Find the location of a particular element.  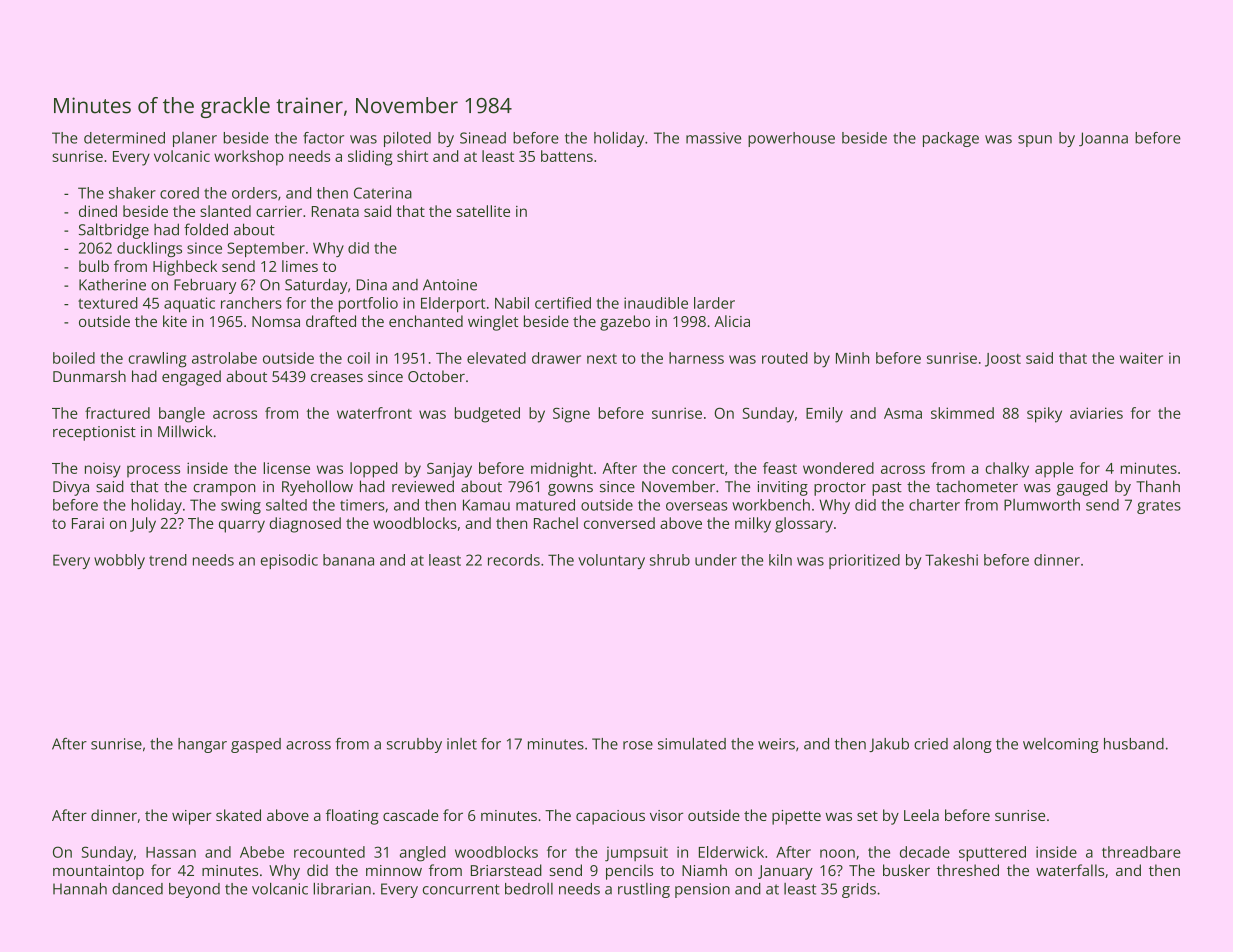

planer is located at coordinates (195, 139).
